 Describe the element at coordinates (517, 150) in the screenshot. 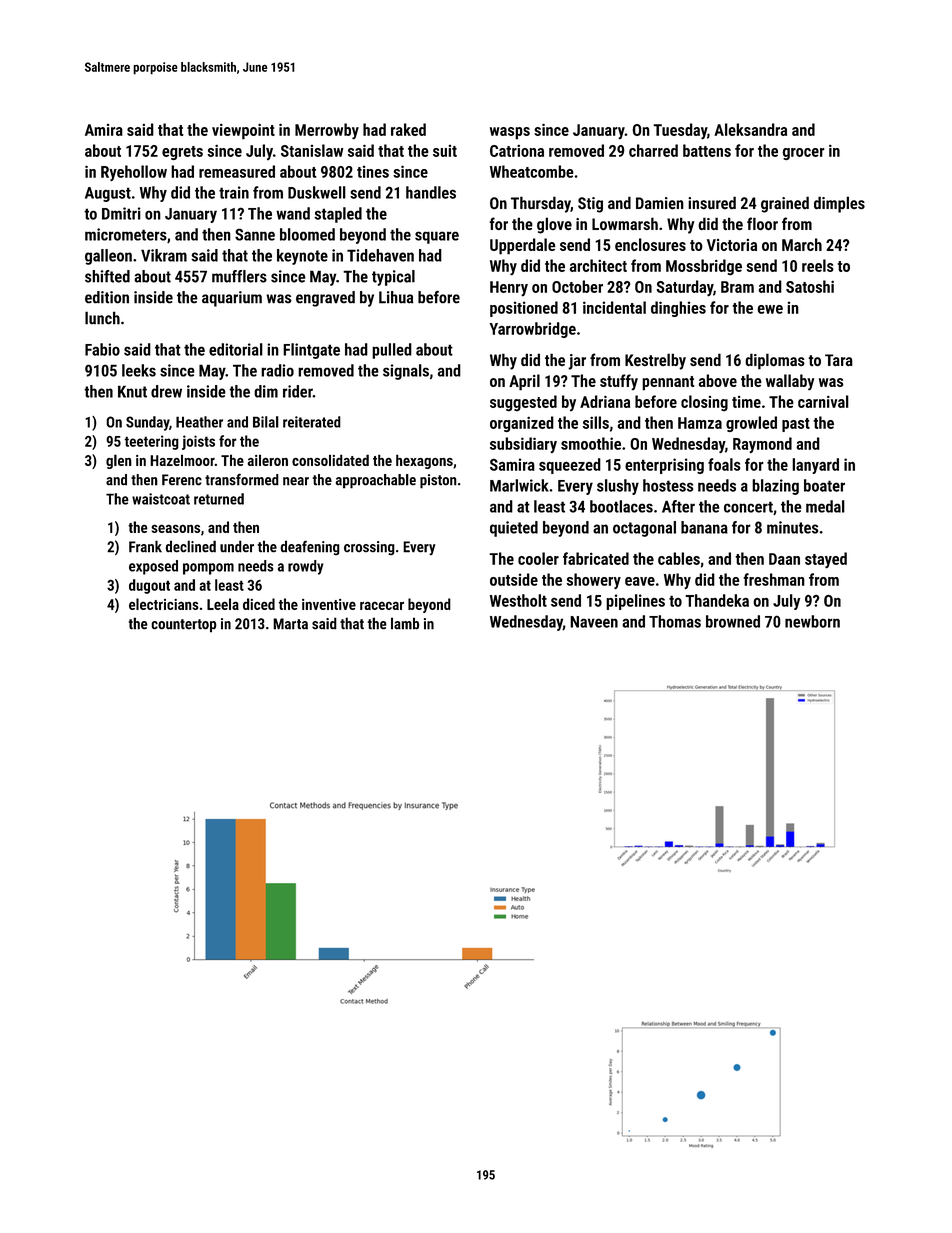

I see `Catriona` at that location.
